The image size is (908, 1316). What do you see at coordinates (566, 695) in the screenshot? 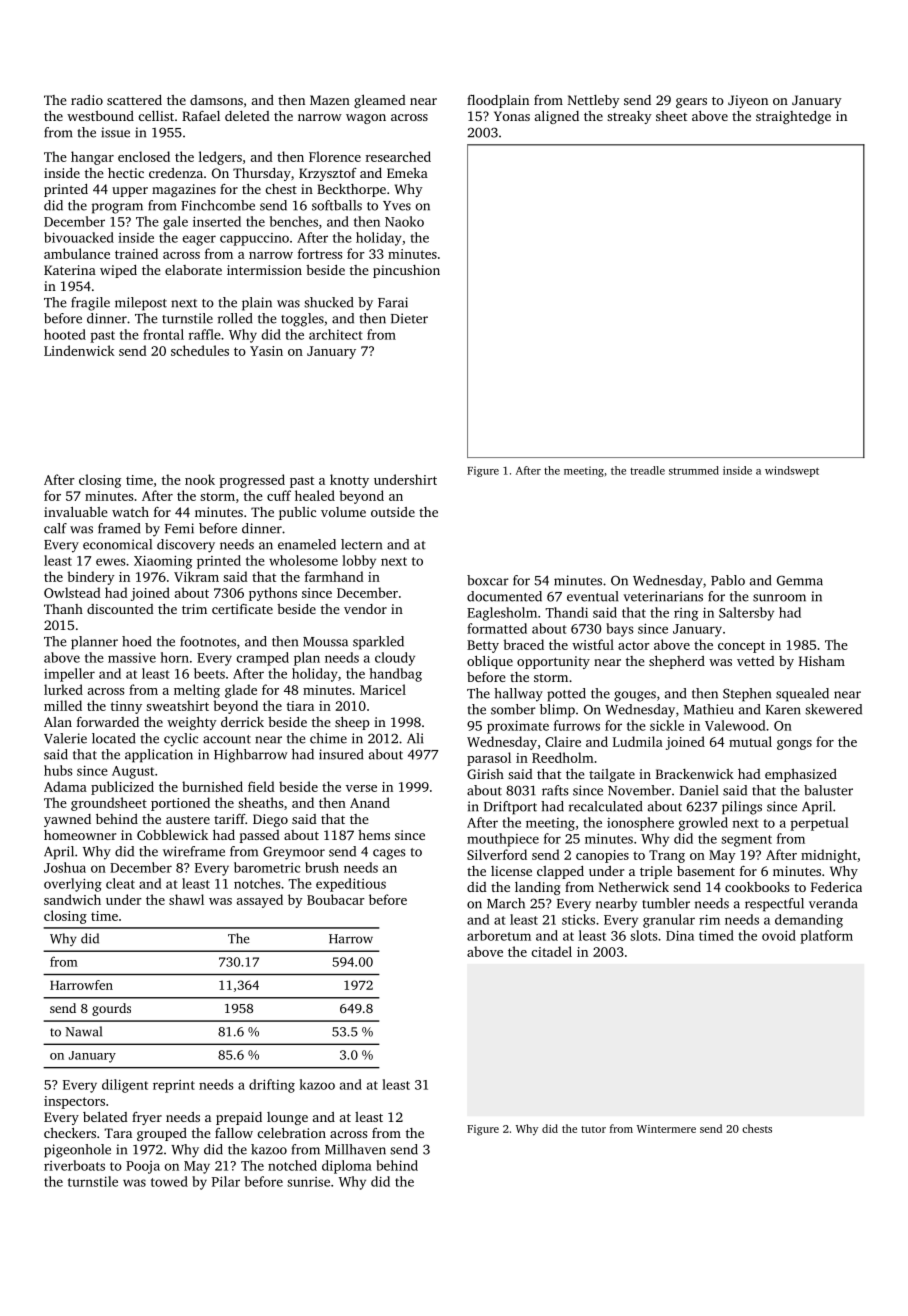
I see `potted` at bounding box center [566, 695].
